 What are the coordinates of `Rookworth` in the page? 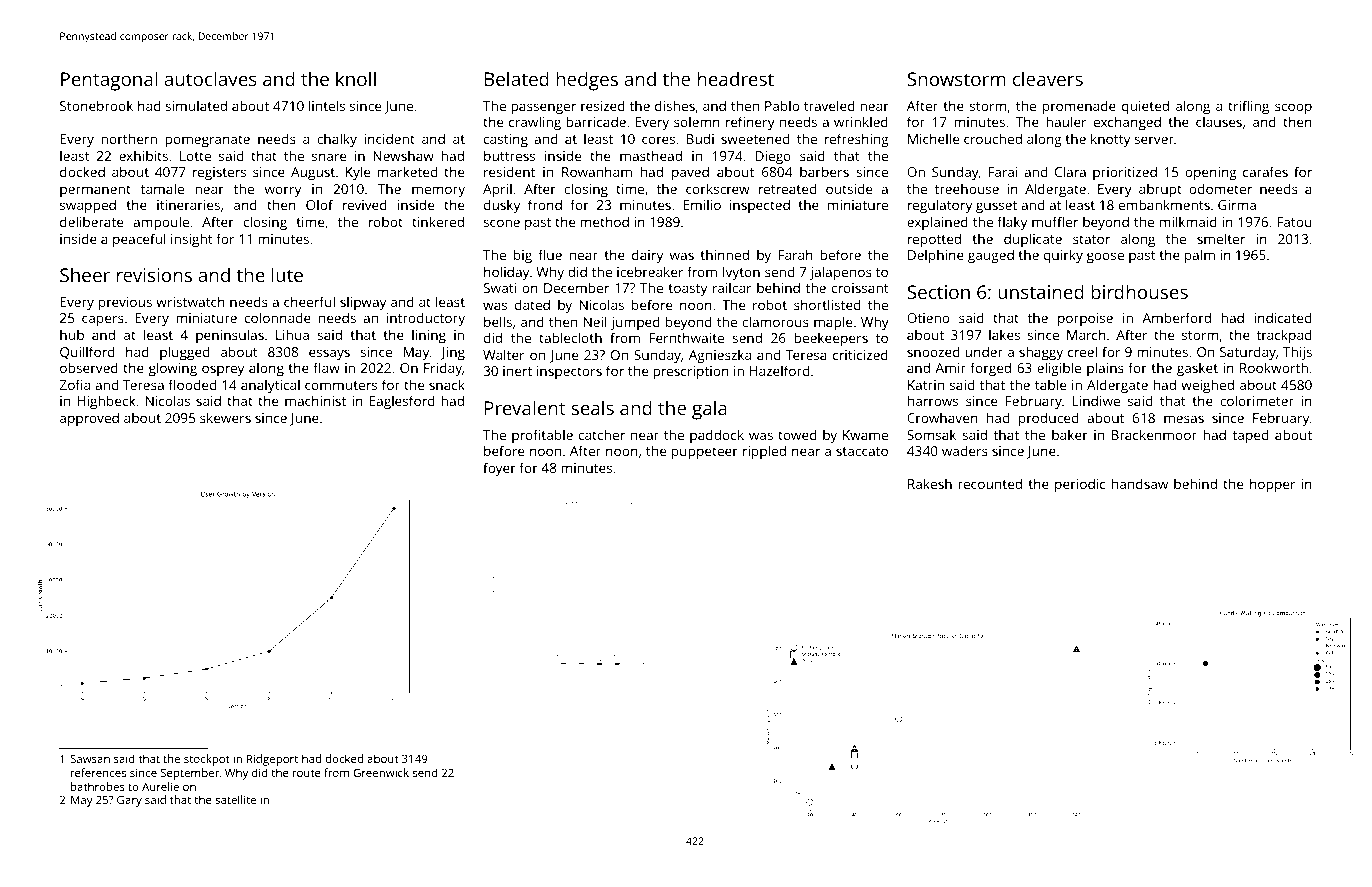 It's located at (1274, 367).
